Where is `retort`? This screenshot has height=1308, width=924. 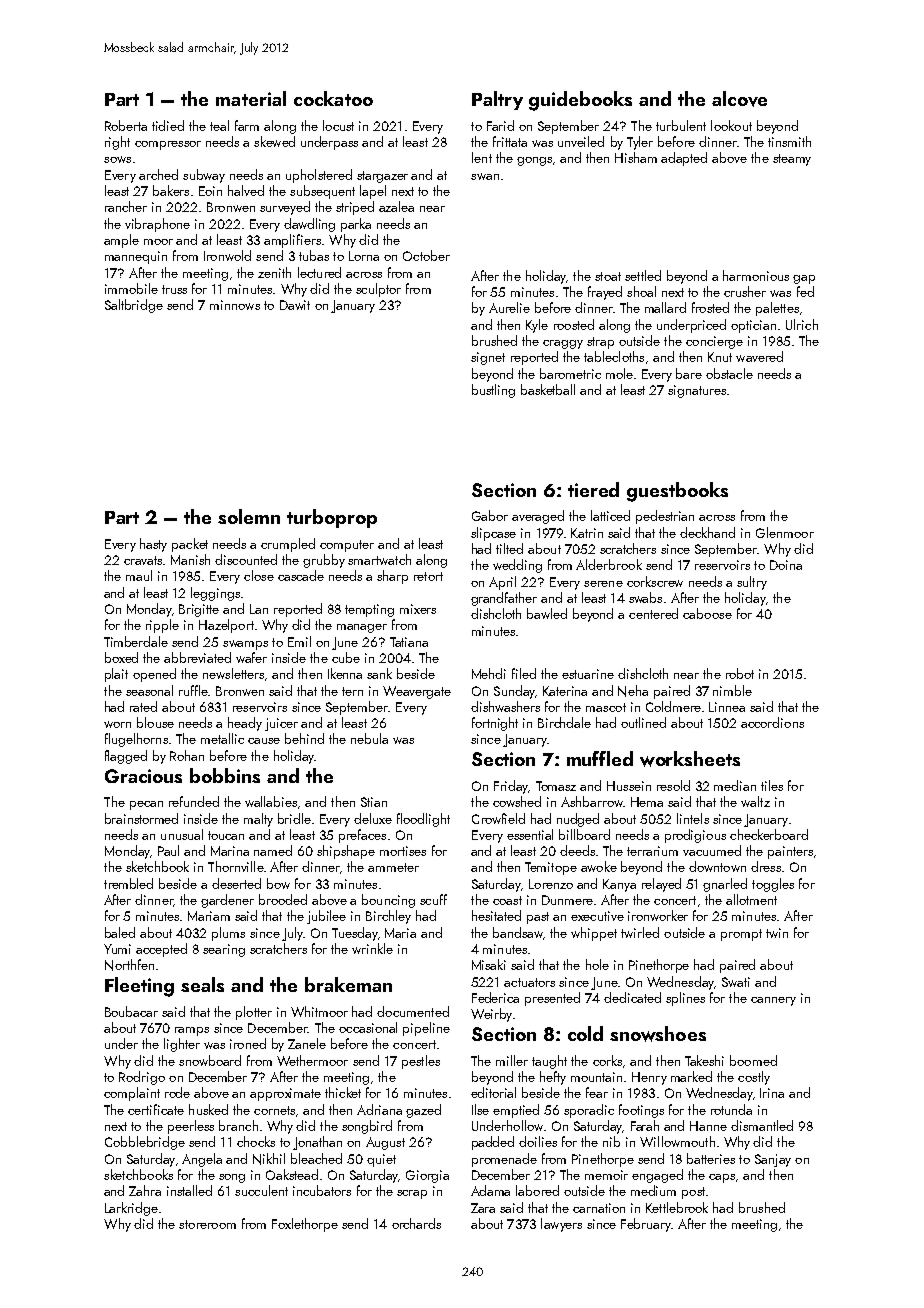
retort is located at coordinates (428, 576).
